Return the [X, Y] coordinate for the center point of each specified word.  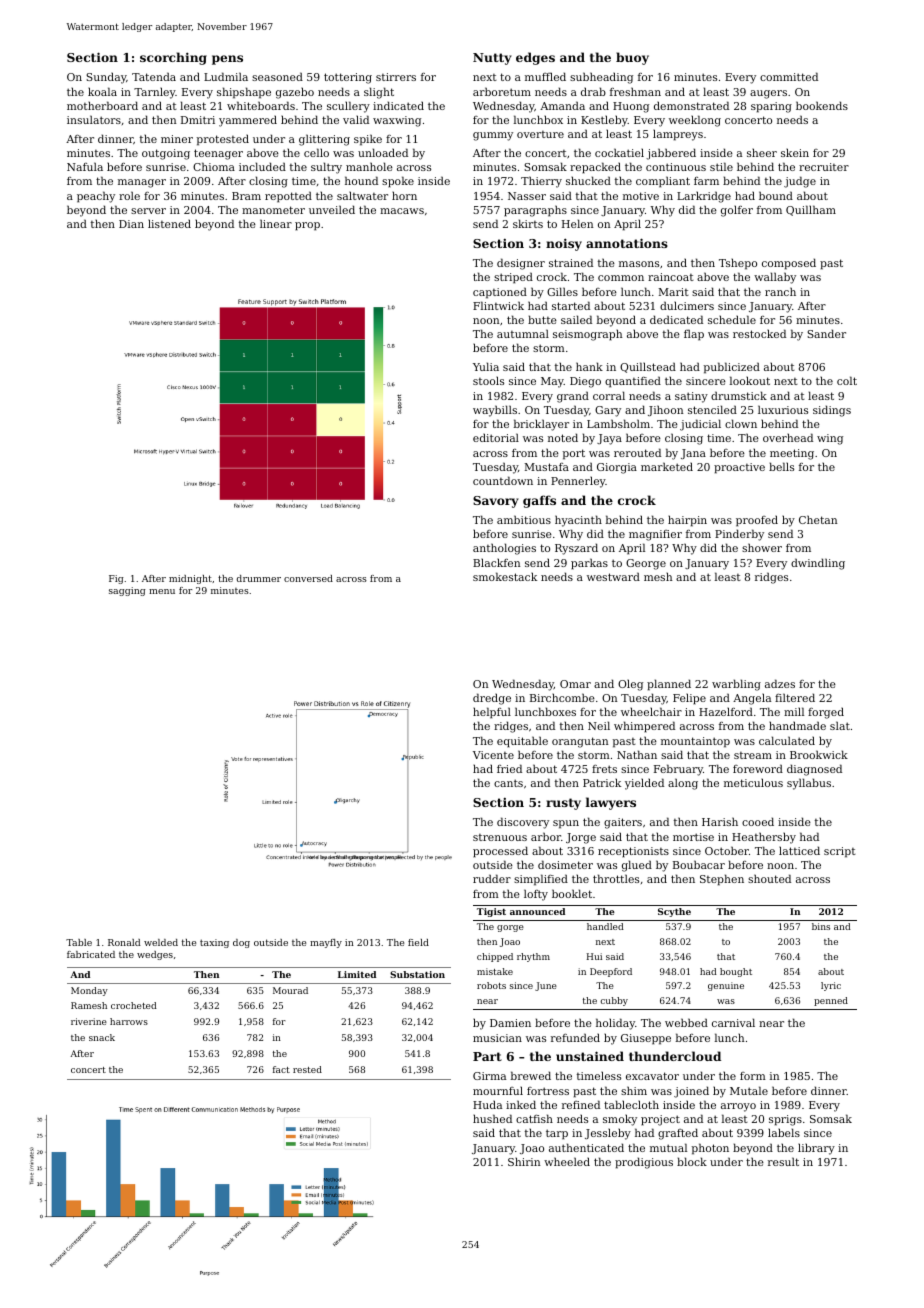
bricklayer [541, 425]
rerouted [637, 452]
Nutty [492, 59]
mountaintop [695, 742]
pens [227, 60]
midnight [190, 579]
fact [281, 1069]
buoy [632, 58]
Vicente [493, 755]
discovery [523, 823]
